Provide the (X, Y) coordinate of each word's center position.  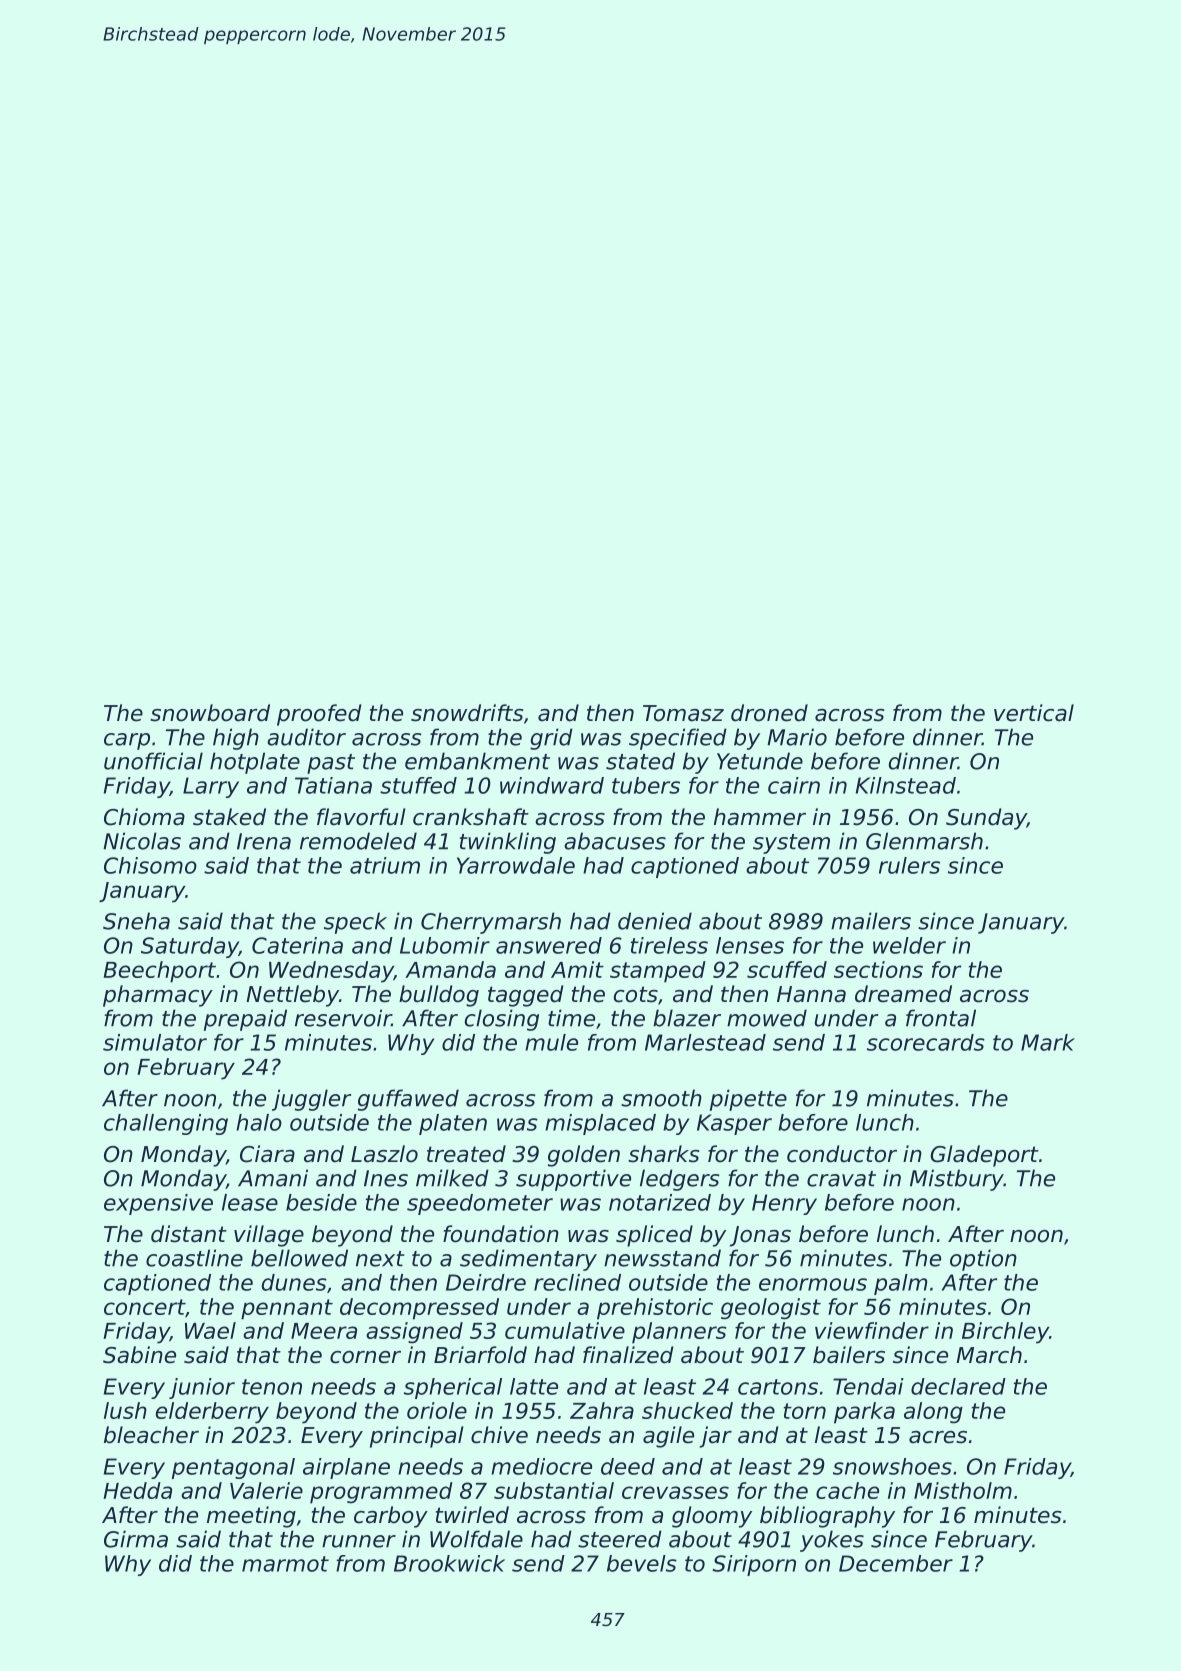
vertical (1034, 713)
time (571, 1018)
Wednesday (331, 972)
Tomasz (683, 713)
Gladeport (985, 1156)
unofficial (153, 761)
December (896, 1563)
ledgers (680, 1180)
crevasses (675, 1492)
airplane (346, 1468)
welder (909, 945)
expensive (158, 1204)
